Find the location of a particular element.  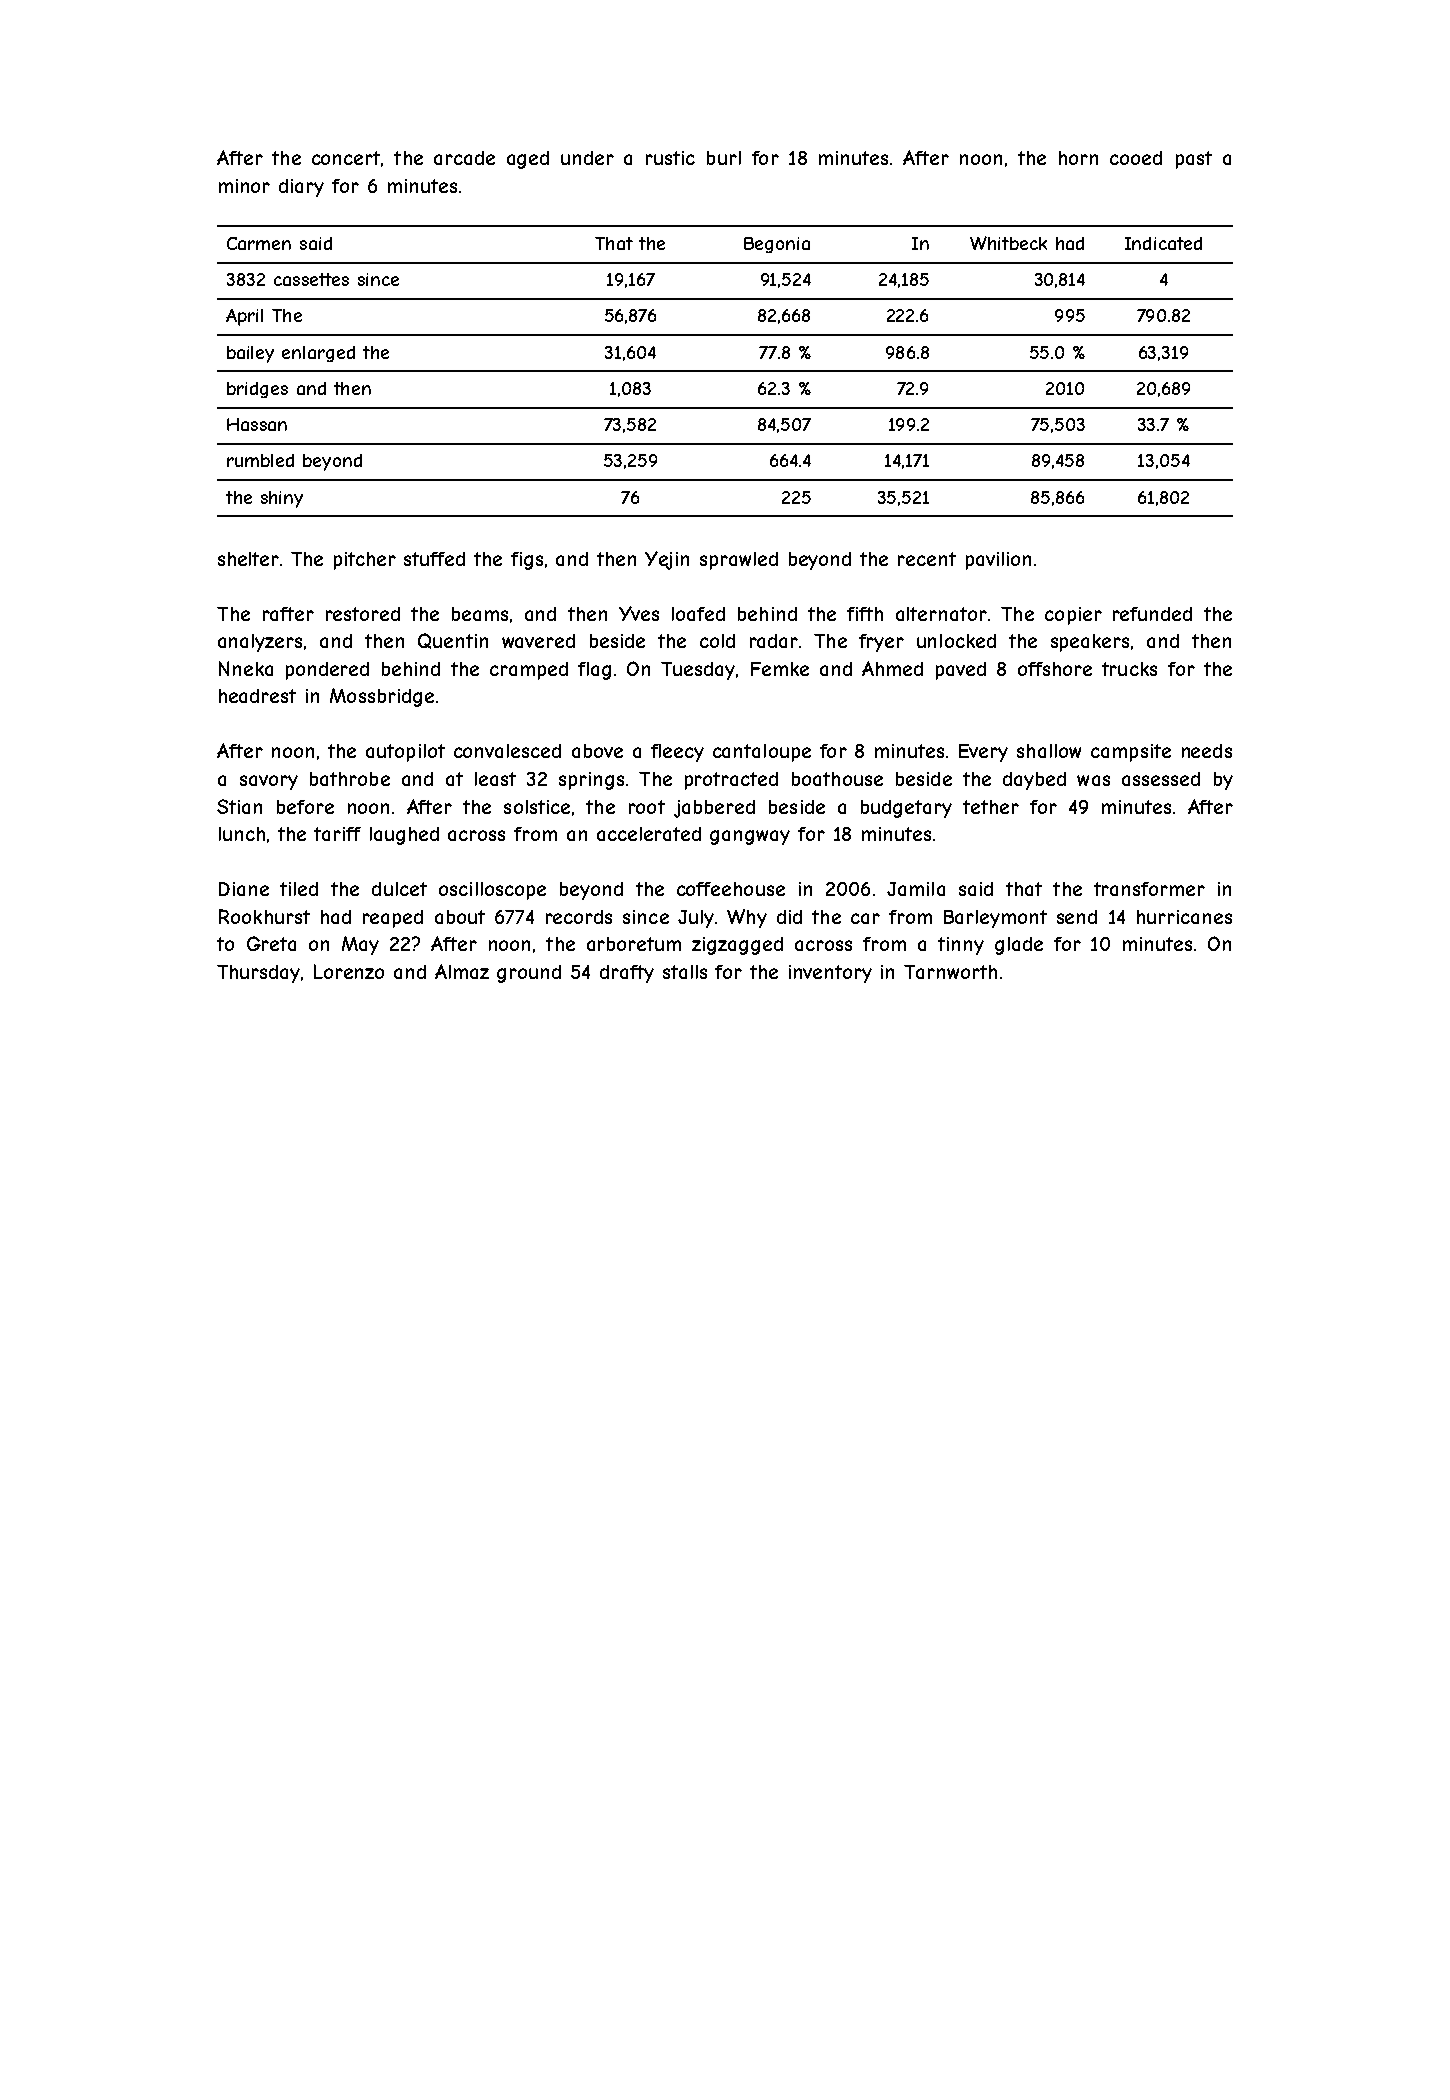

concert is located at coordinates (346, 158).
